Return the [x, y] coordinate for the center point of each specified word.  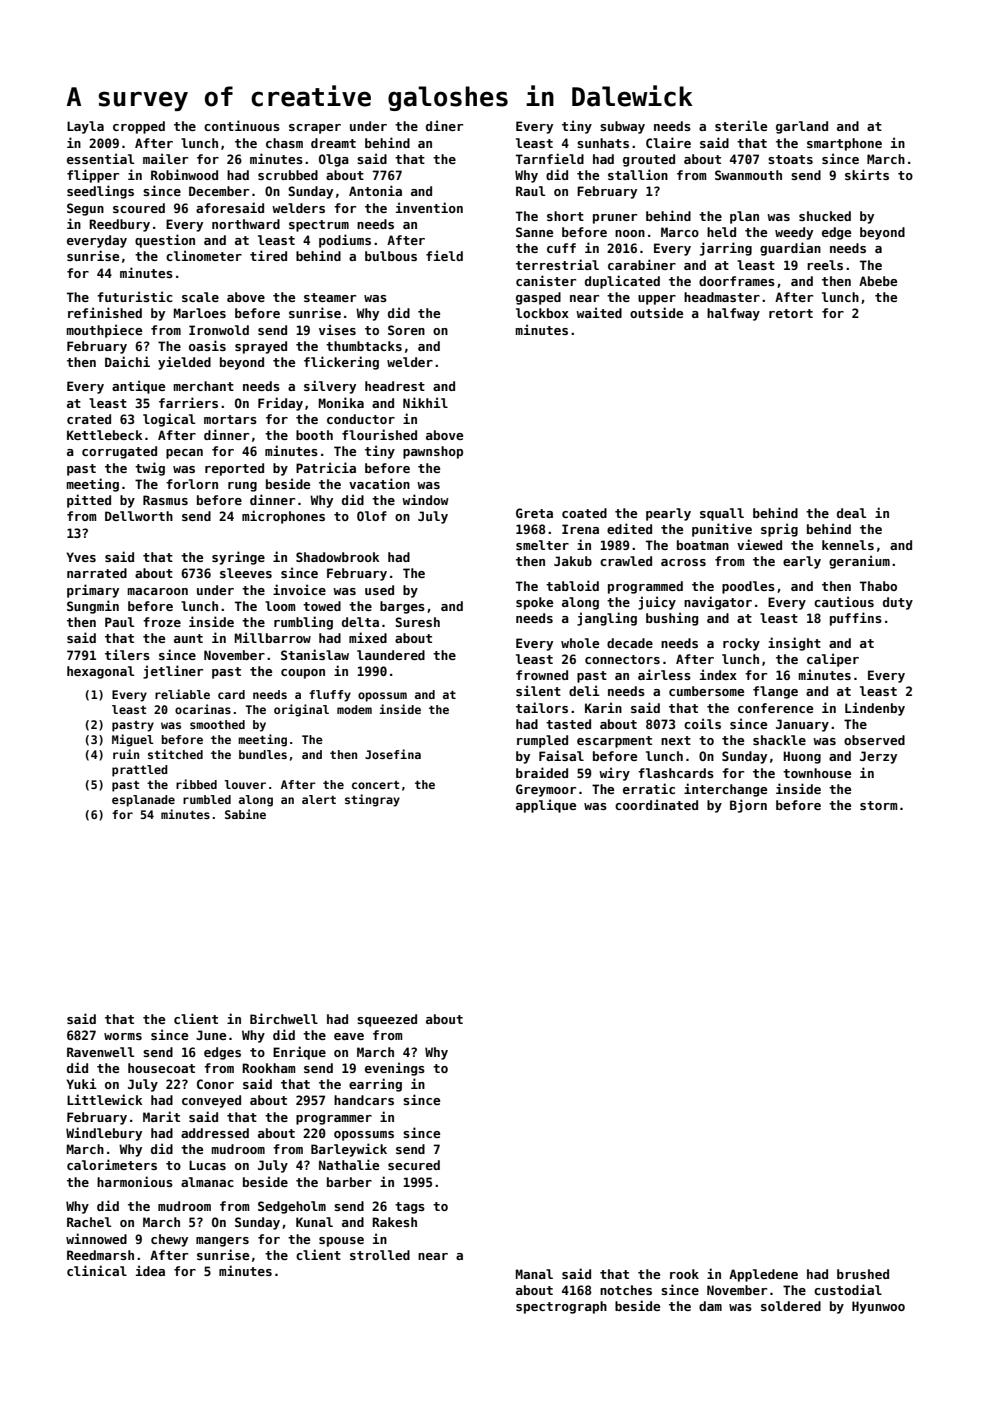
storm [879, 805]
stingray [372, 800]
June [211, 1035]
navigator [718, 603]
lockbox [542, 313]
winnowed [96, 1238]
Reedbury [119, 225]
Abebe [878, 281]
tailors [542, 707]
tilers [127, 654]
